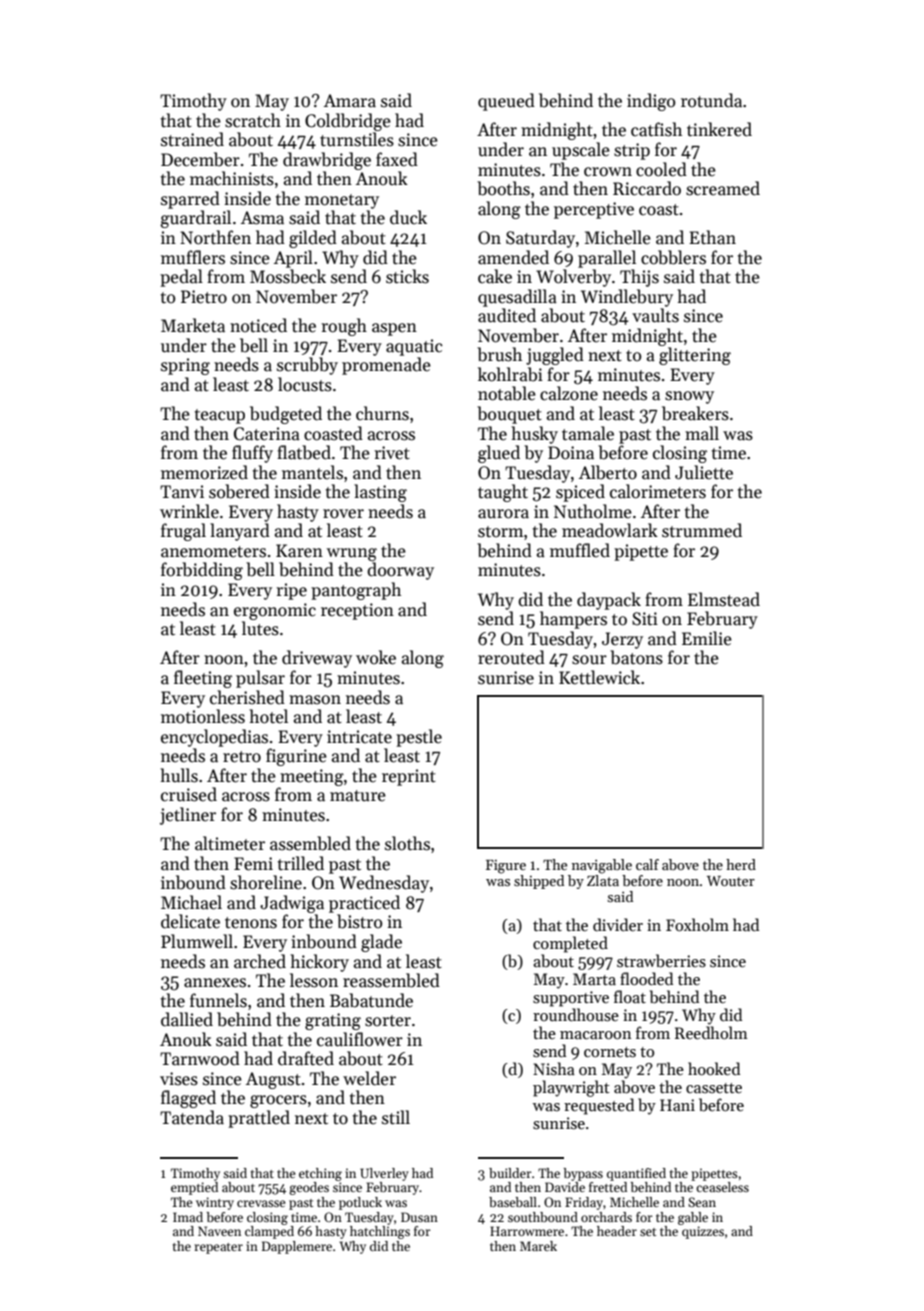 The width and height of the image is (924, 1311). What do you see at coordinates (703, 1232) in the image?
I see `quizzes` at bounding box center [703, 1232].
